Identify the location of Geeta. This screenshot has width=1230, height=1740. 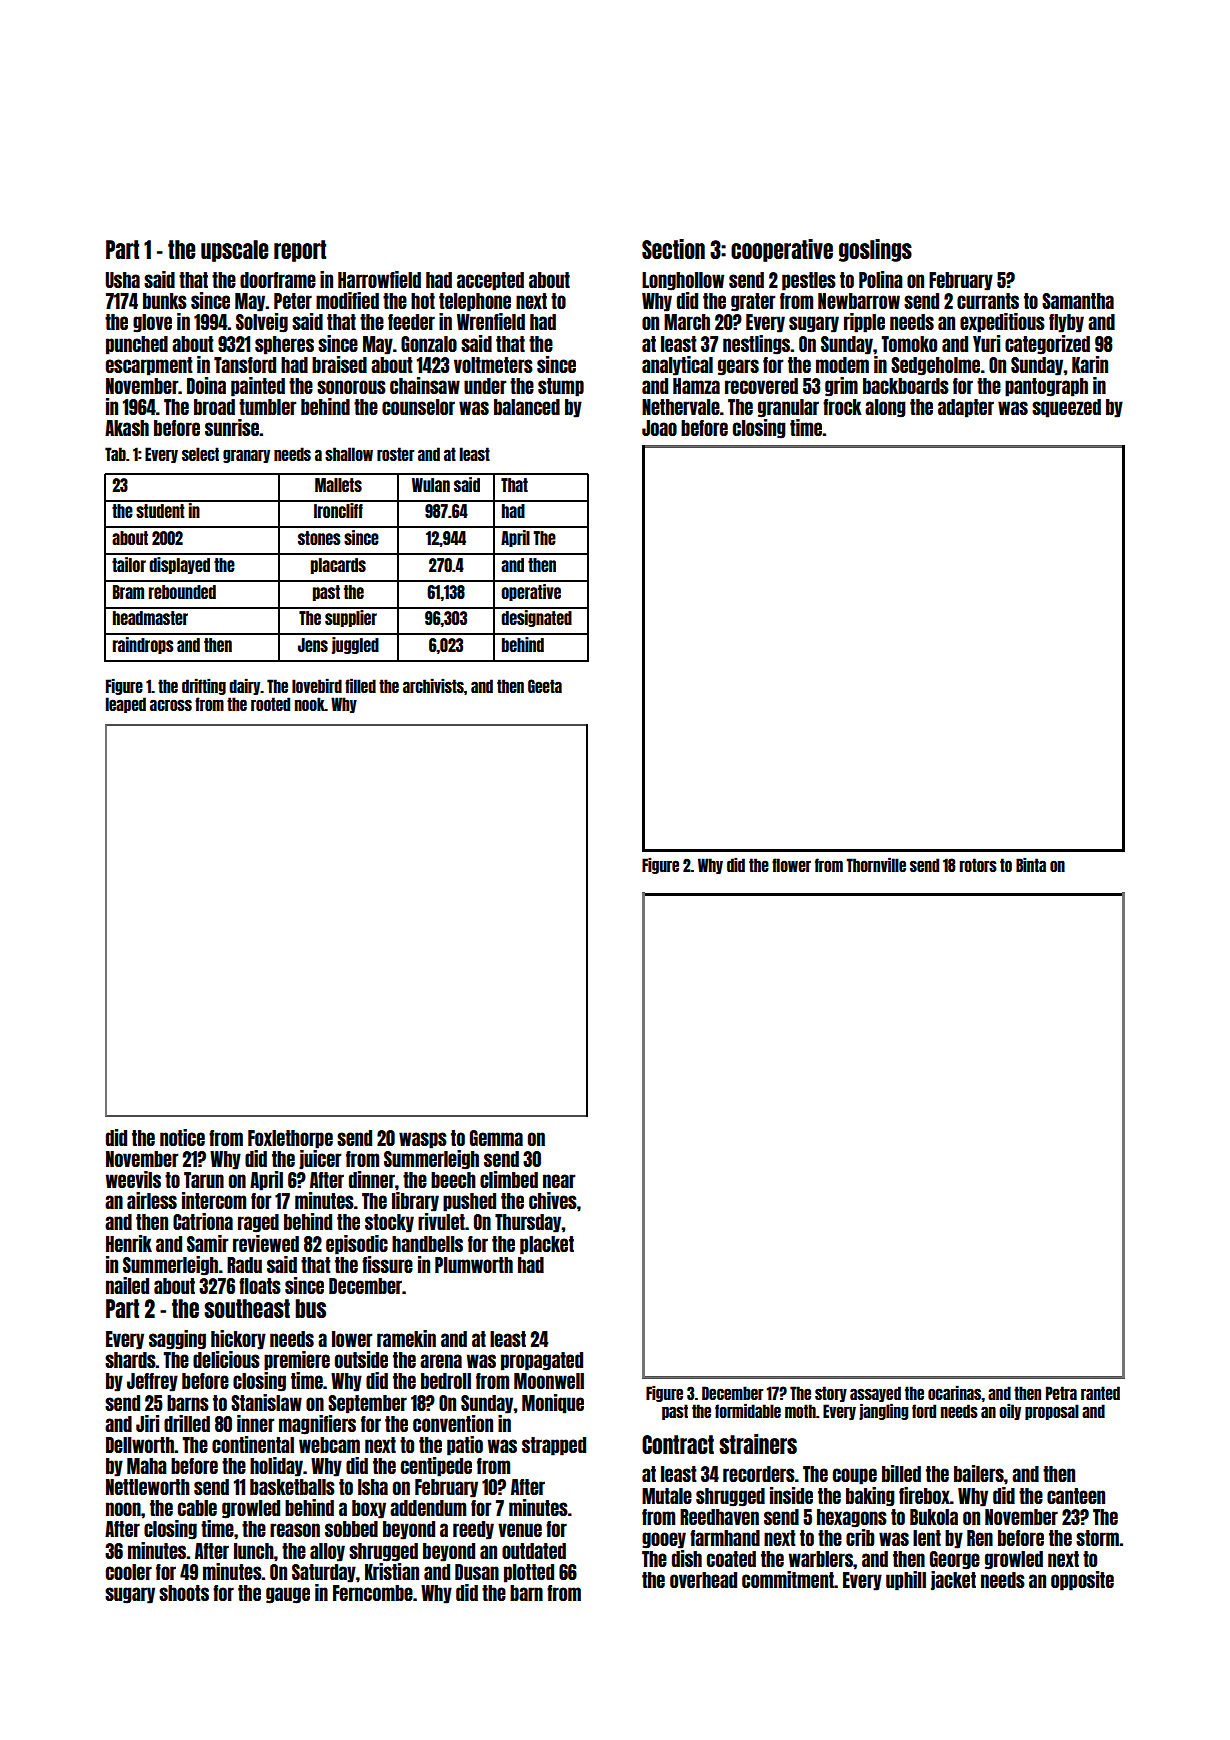
(545, 686).
